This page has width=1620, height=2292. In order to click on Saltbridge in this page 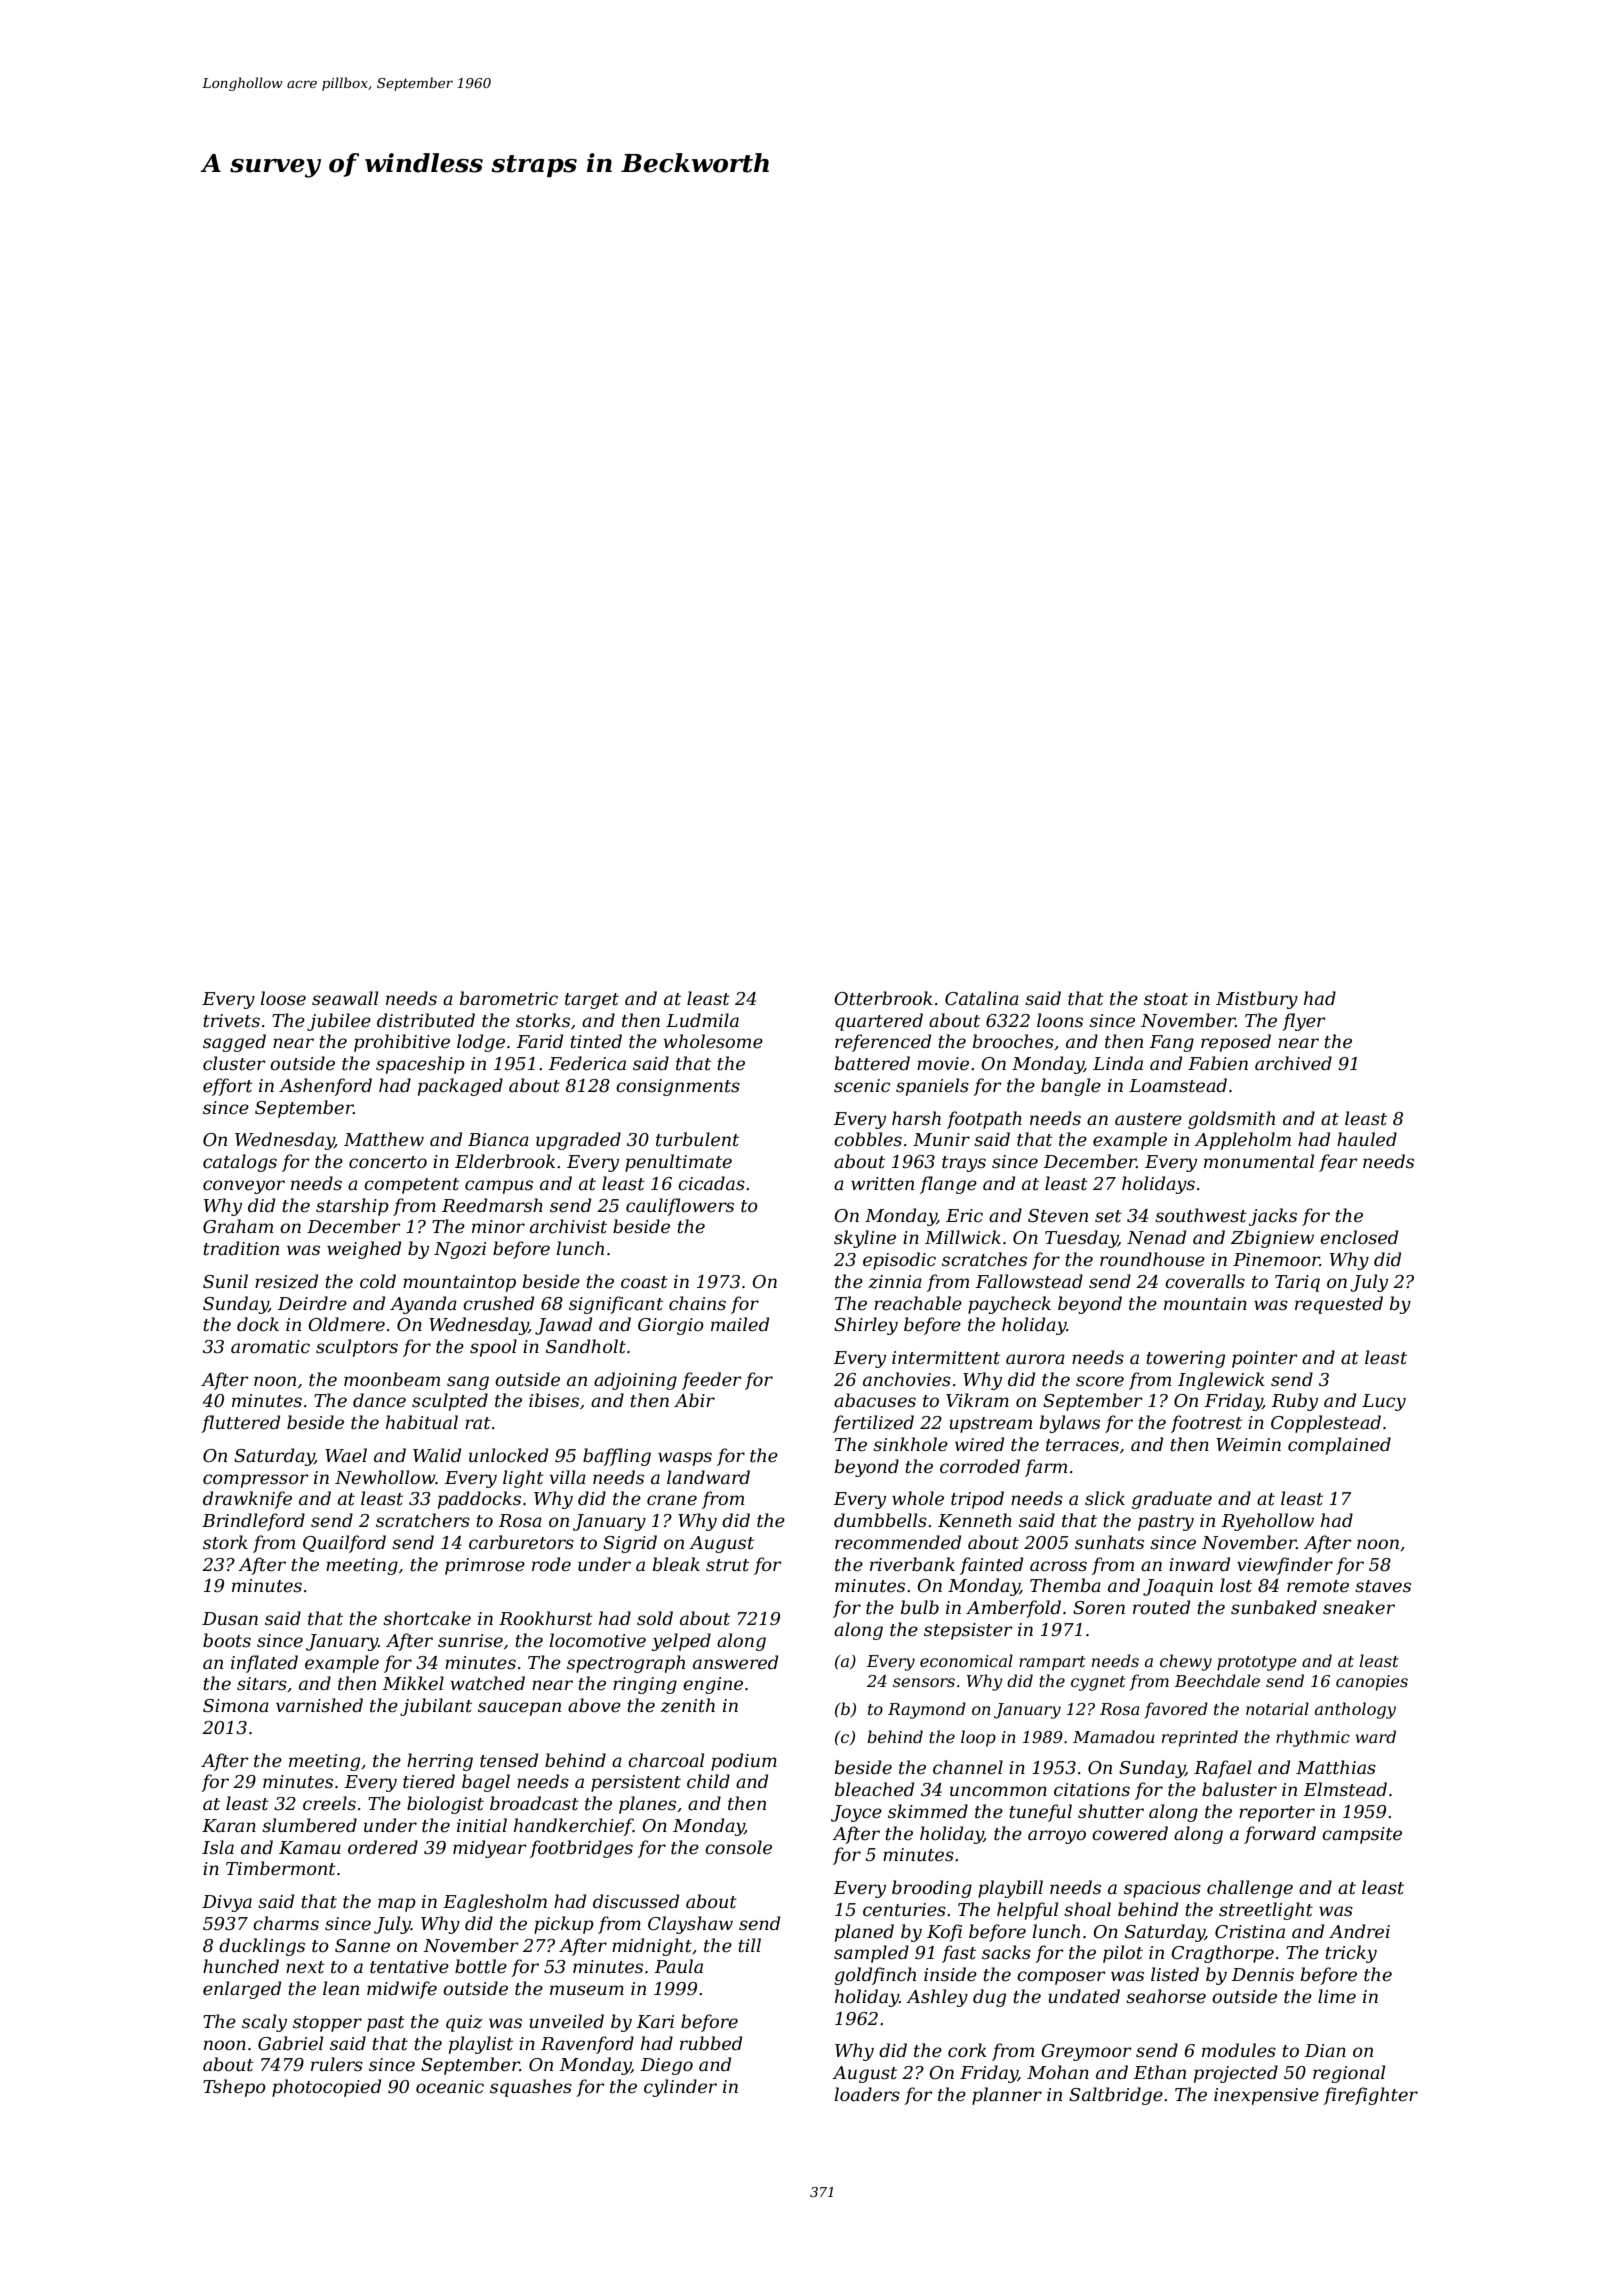, I will do `click(1116, 2096)`.
